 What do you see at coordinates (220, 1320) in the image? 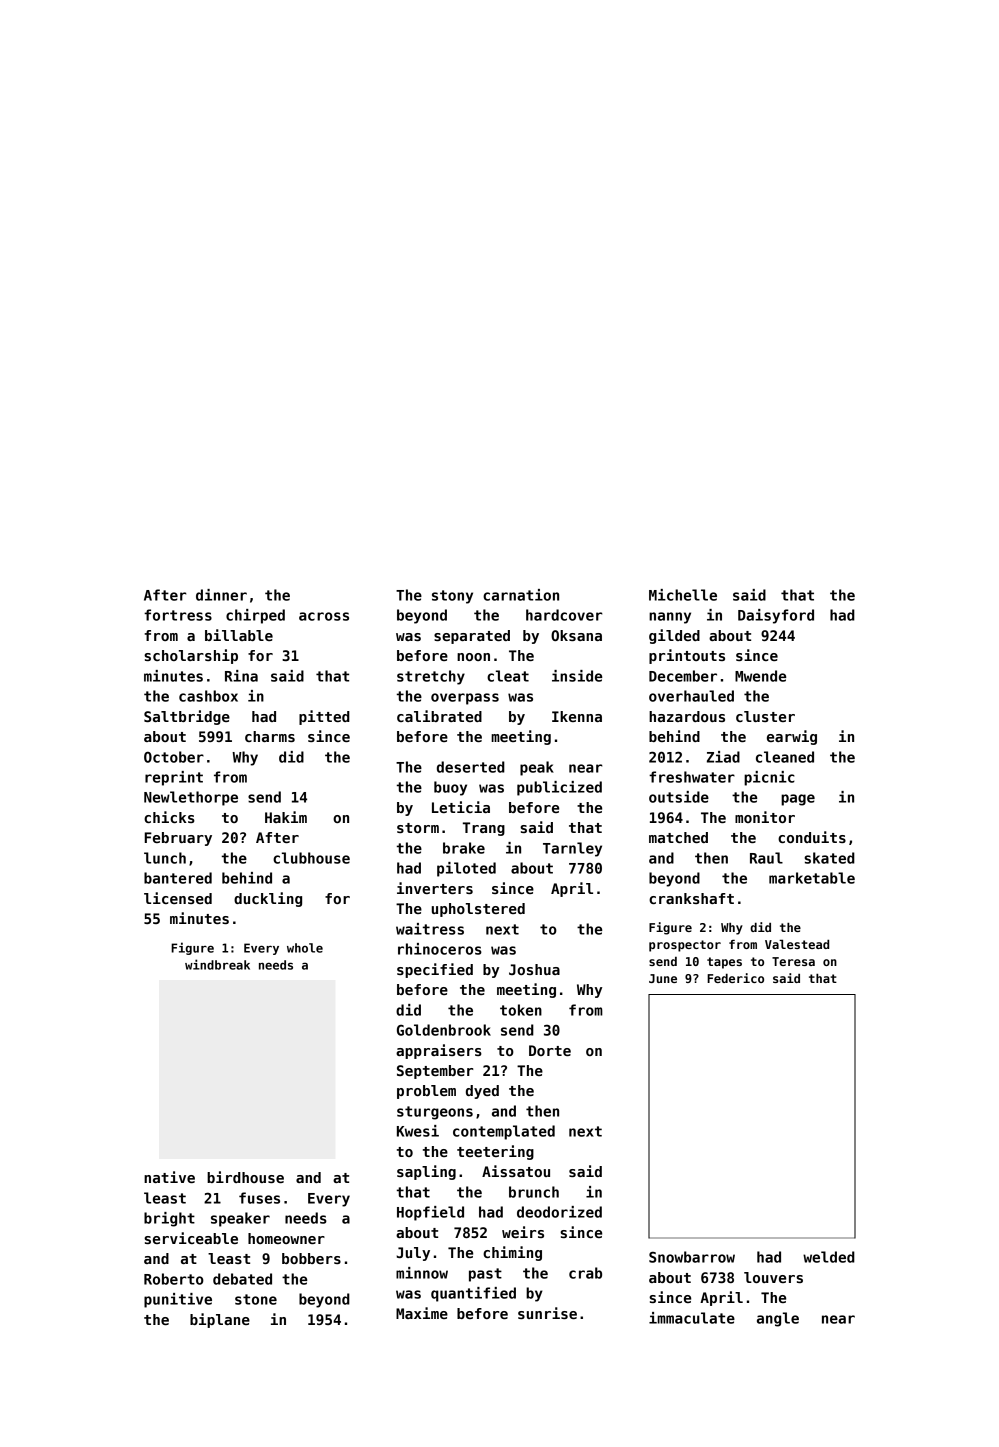
I see `biplane` at bounding box center [220, 1320].
